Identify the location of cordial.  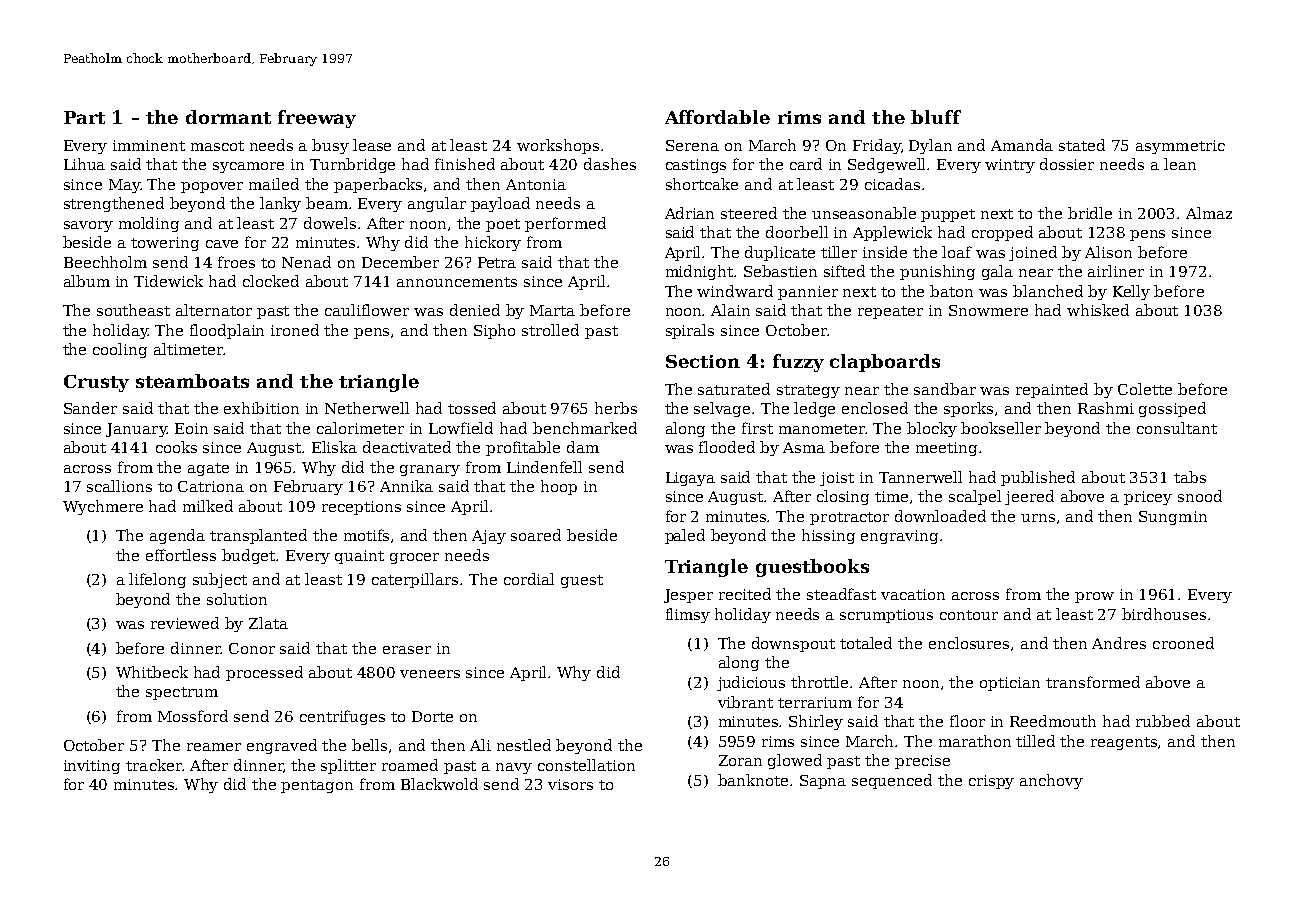
(529, 579).
